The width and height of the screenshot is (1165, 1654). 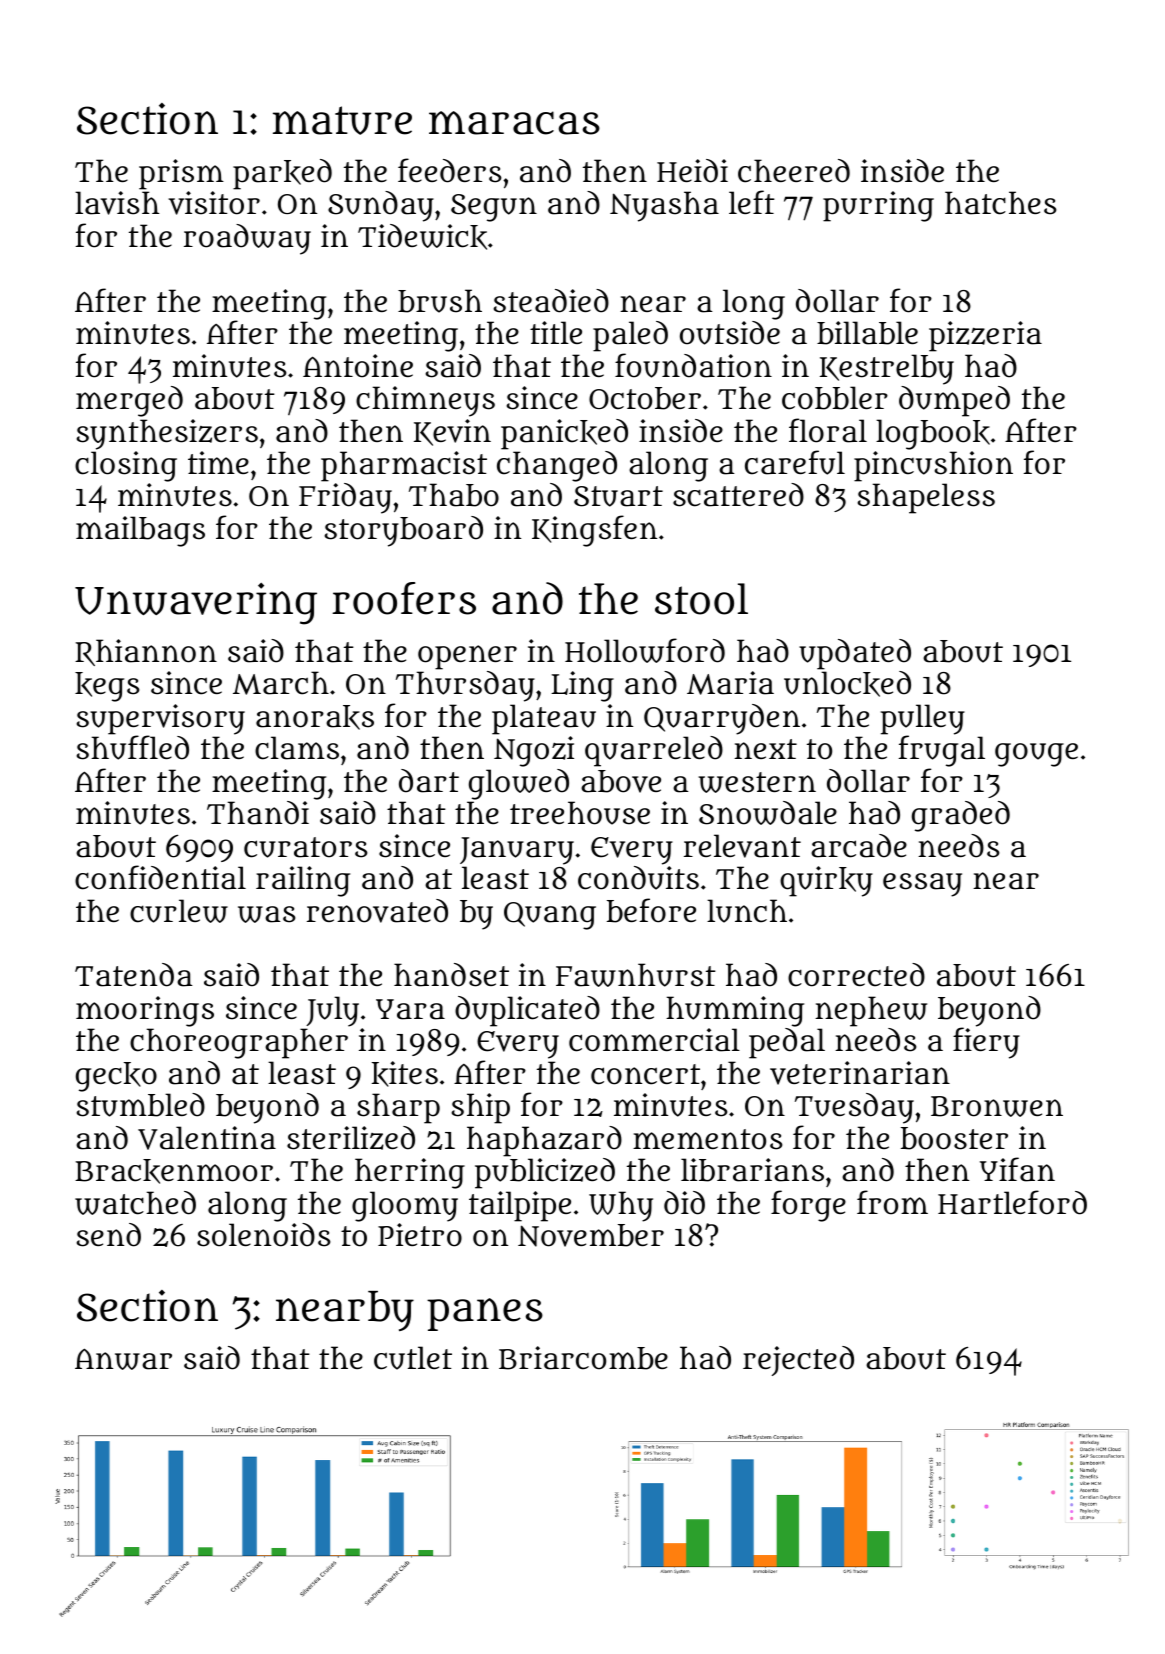 I want to click on rejected, so click(x=798, y=1361).
